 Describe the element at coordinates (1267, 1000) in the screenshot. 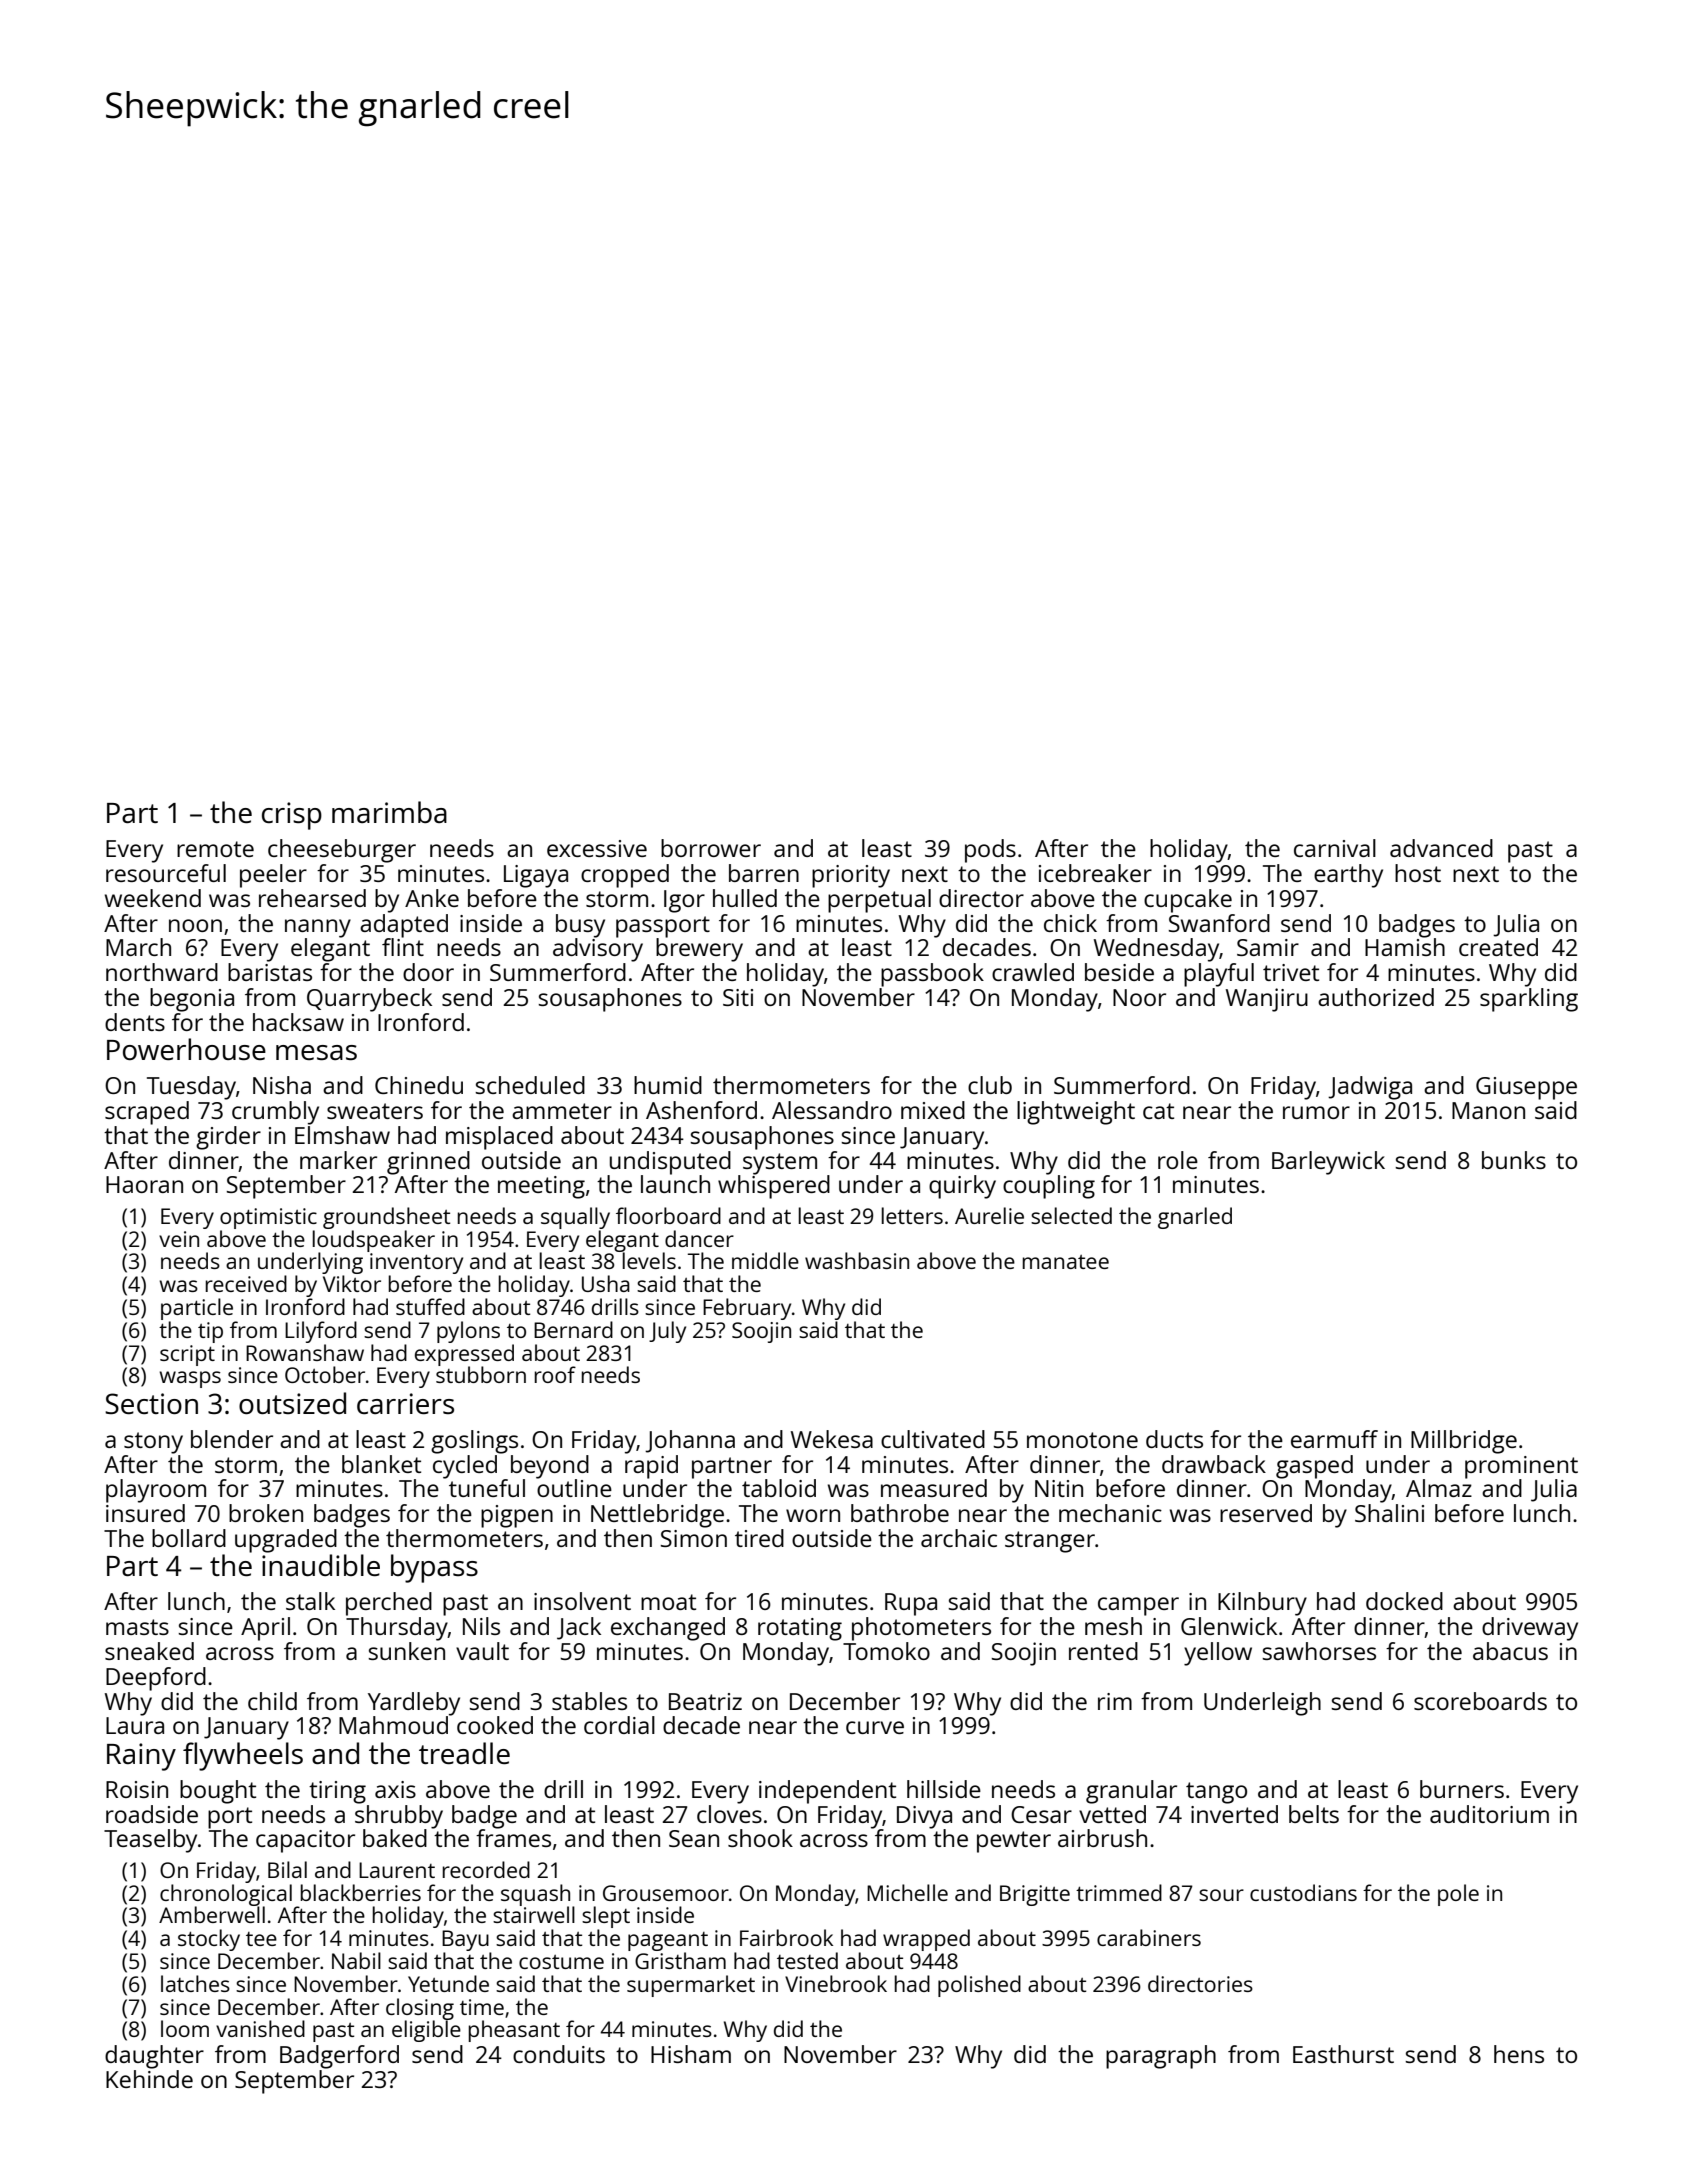

I see `Wanjiru` at that location.
